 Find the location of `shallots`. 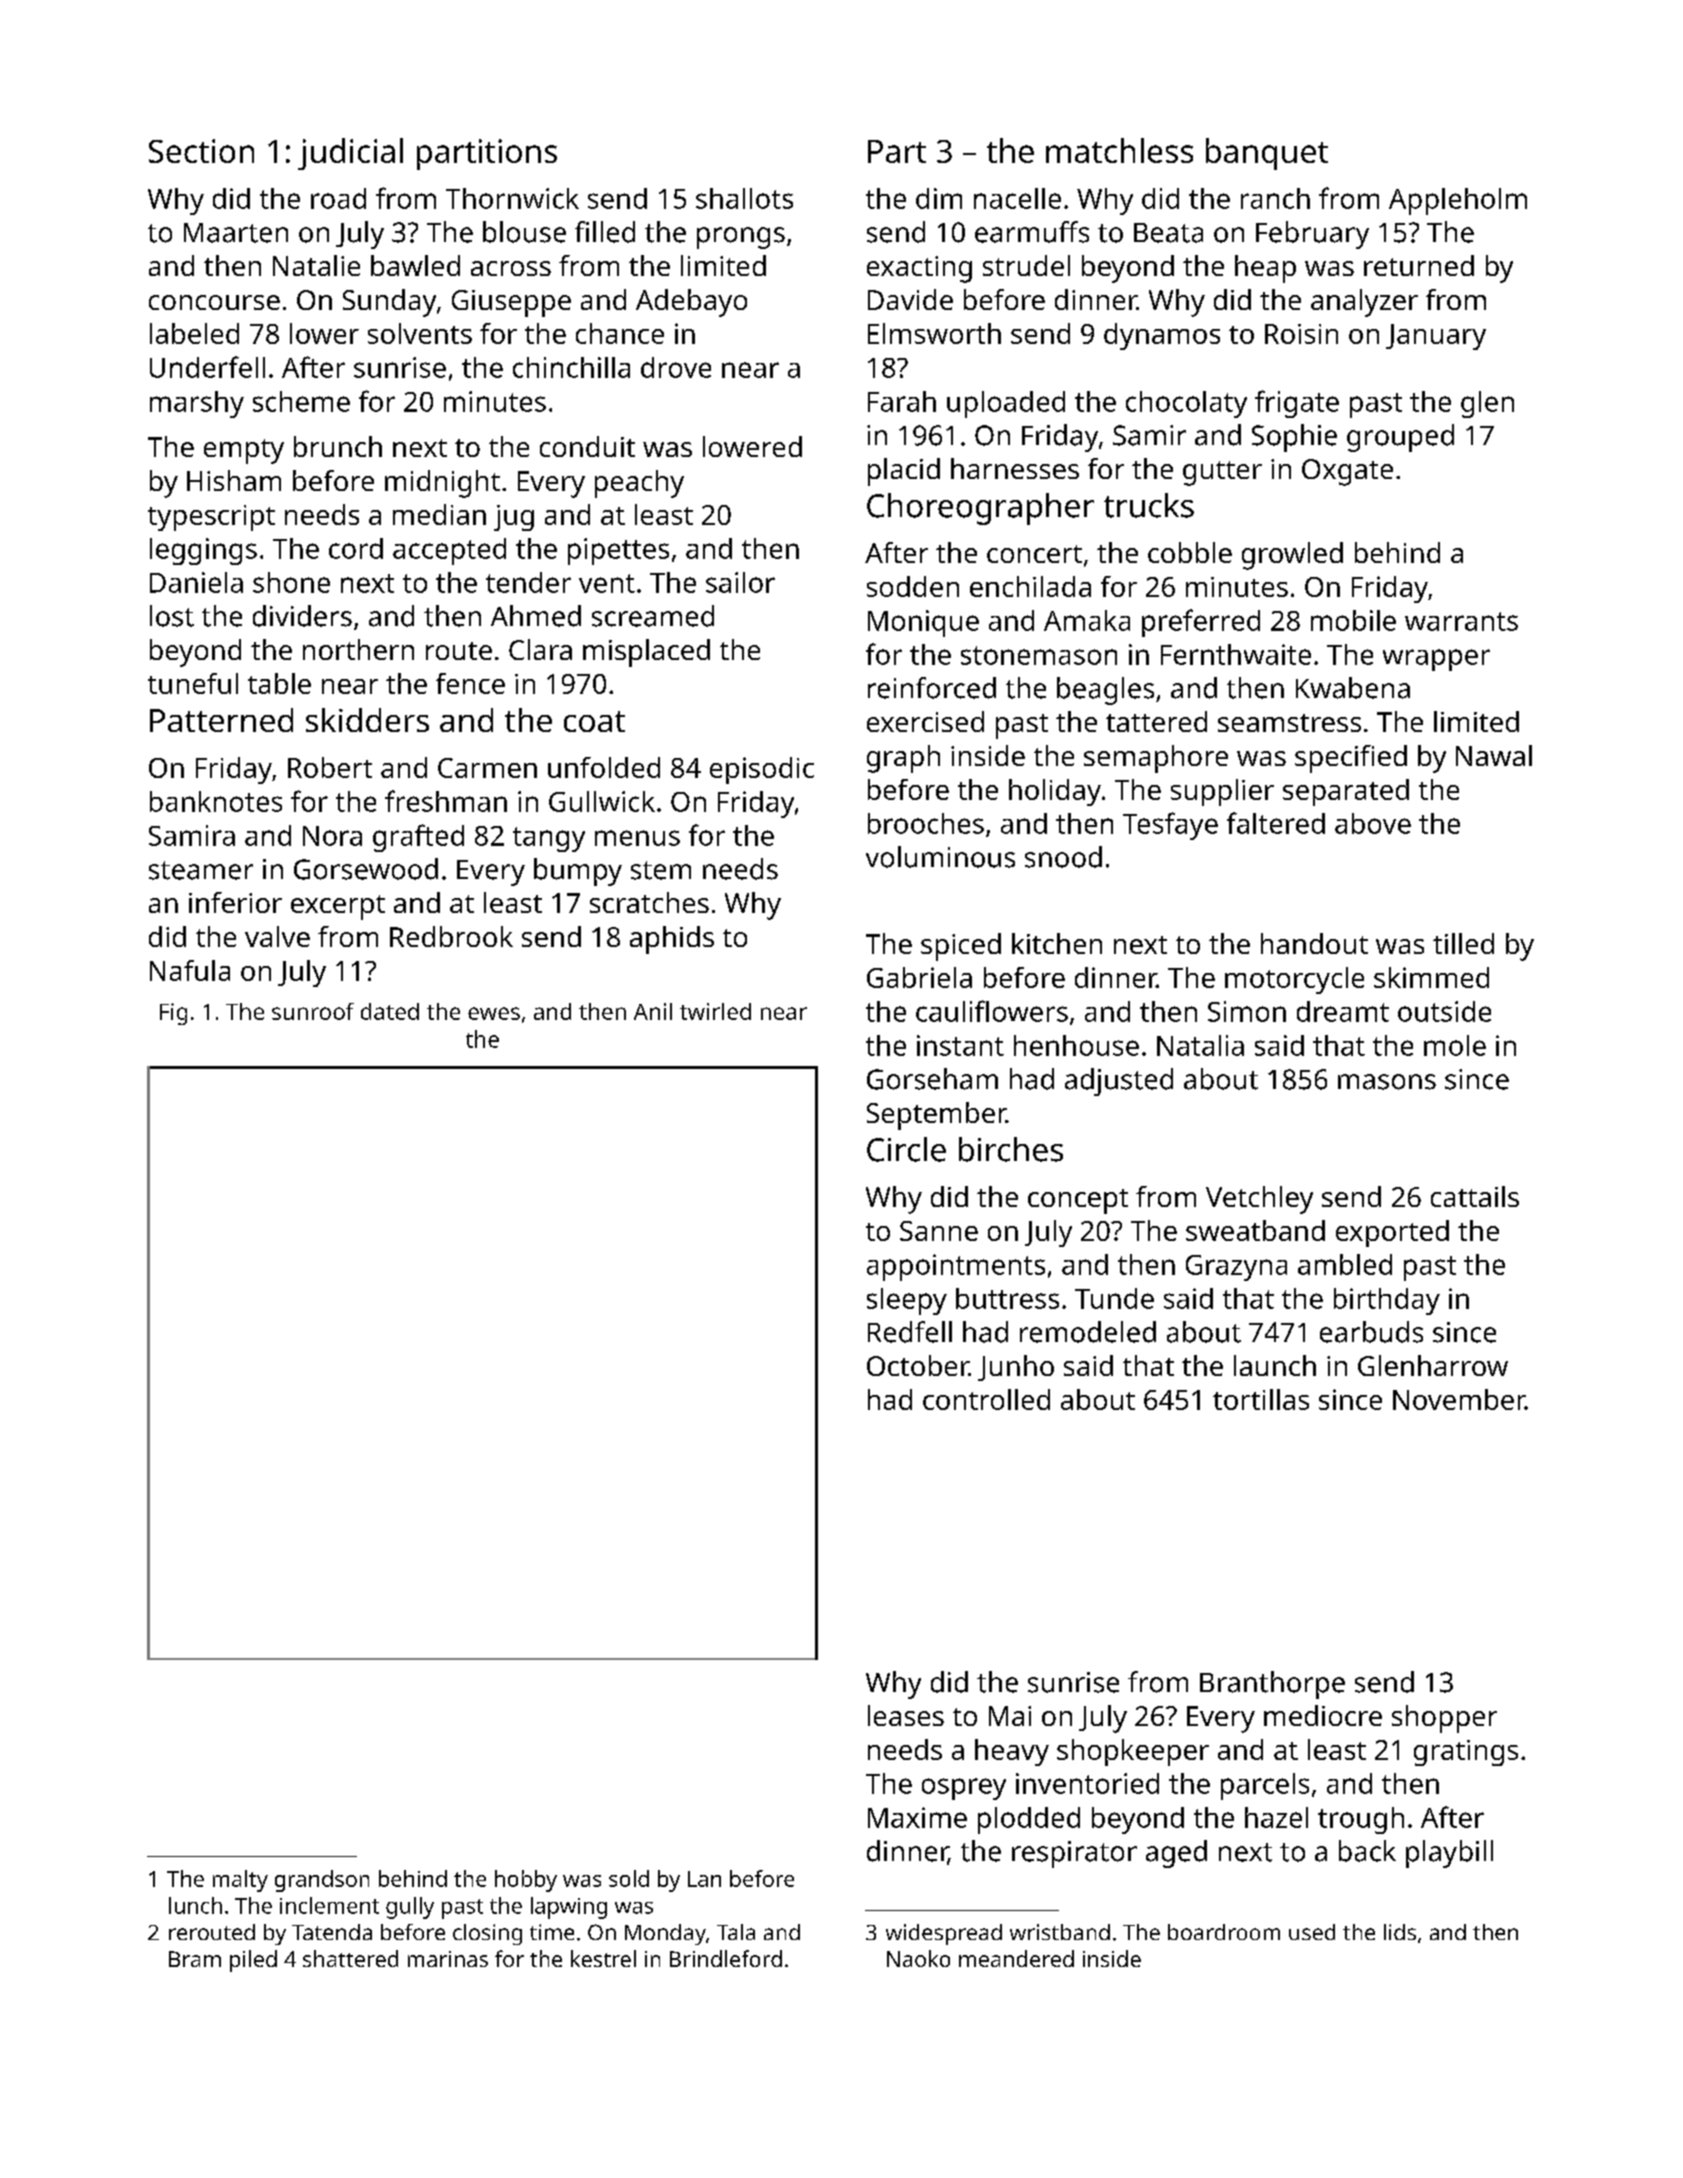

shallots is located at coordinates (744, 198).
